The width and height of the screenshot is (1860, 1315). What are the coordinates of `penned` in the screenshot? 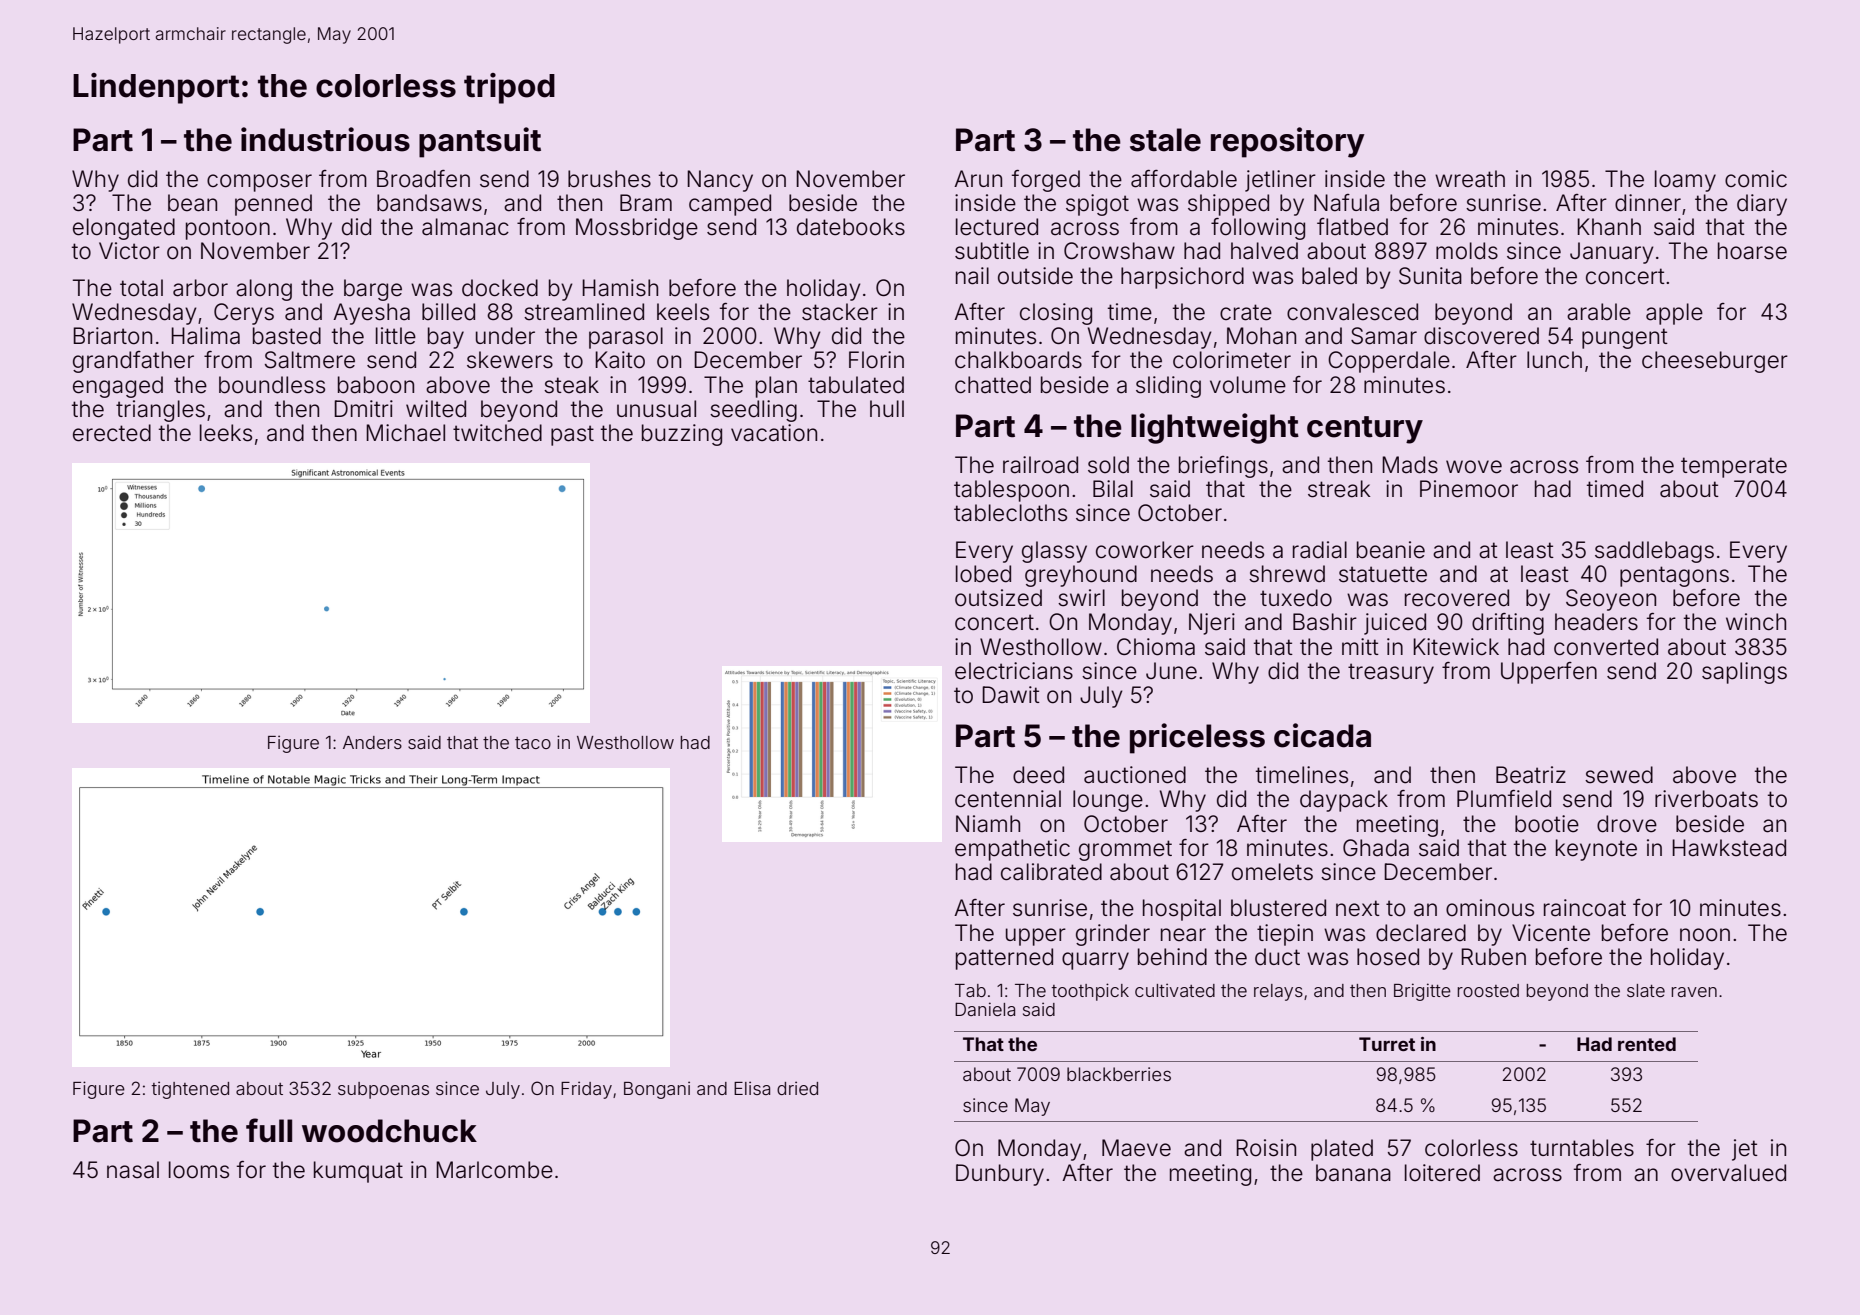 It's located at (273, 205).
